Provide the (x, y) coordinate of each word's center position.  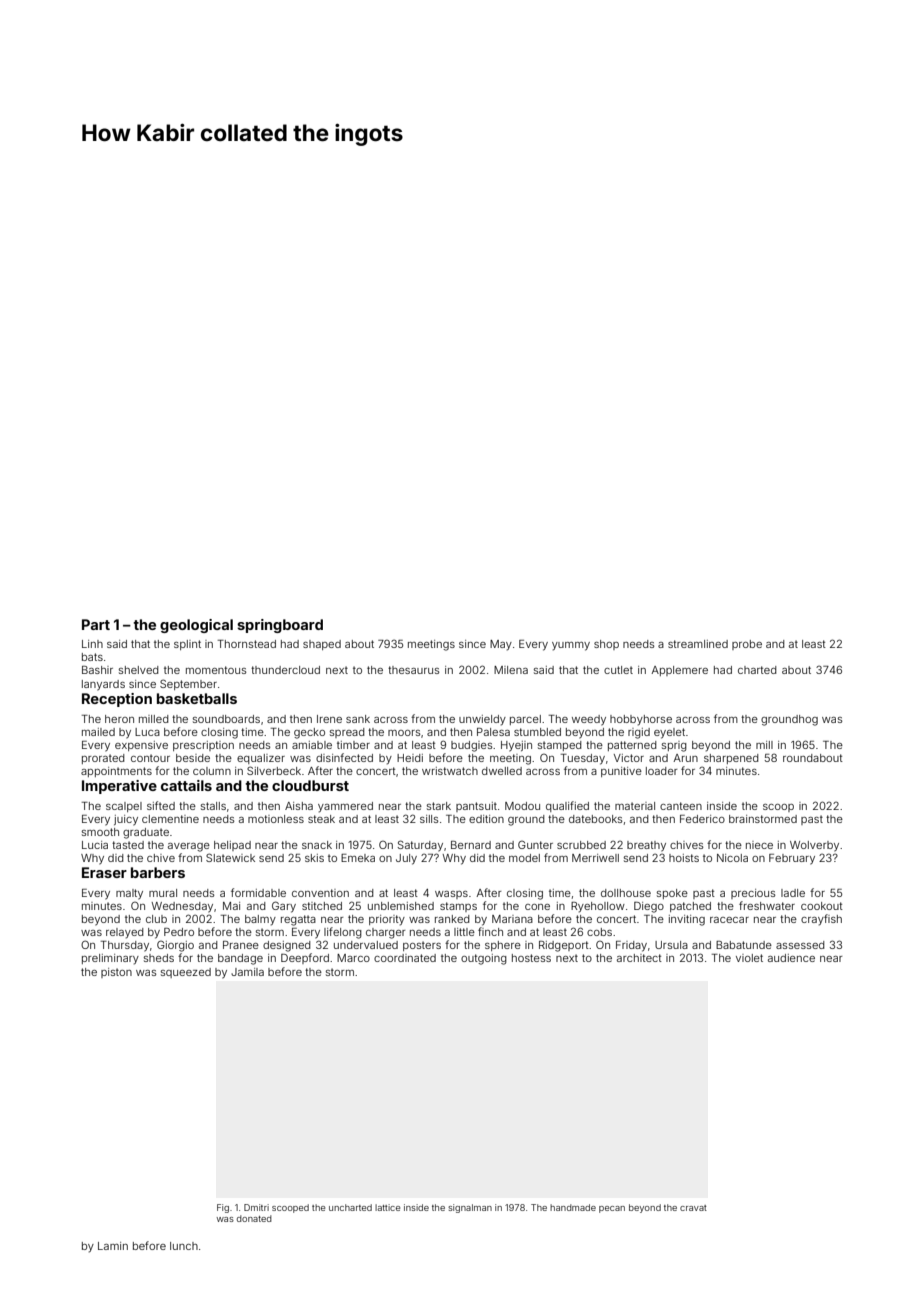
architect (639, 958)
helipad (232, 846)
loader (661, 771)
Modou (522, 806)
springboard (280, 626)
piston (116, 973)
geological (196, 626)
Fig (223, 1208)
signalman (470, 1208)
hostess (531, 958)
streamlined (698, 644)
